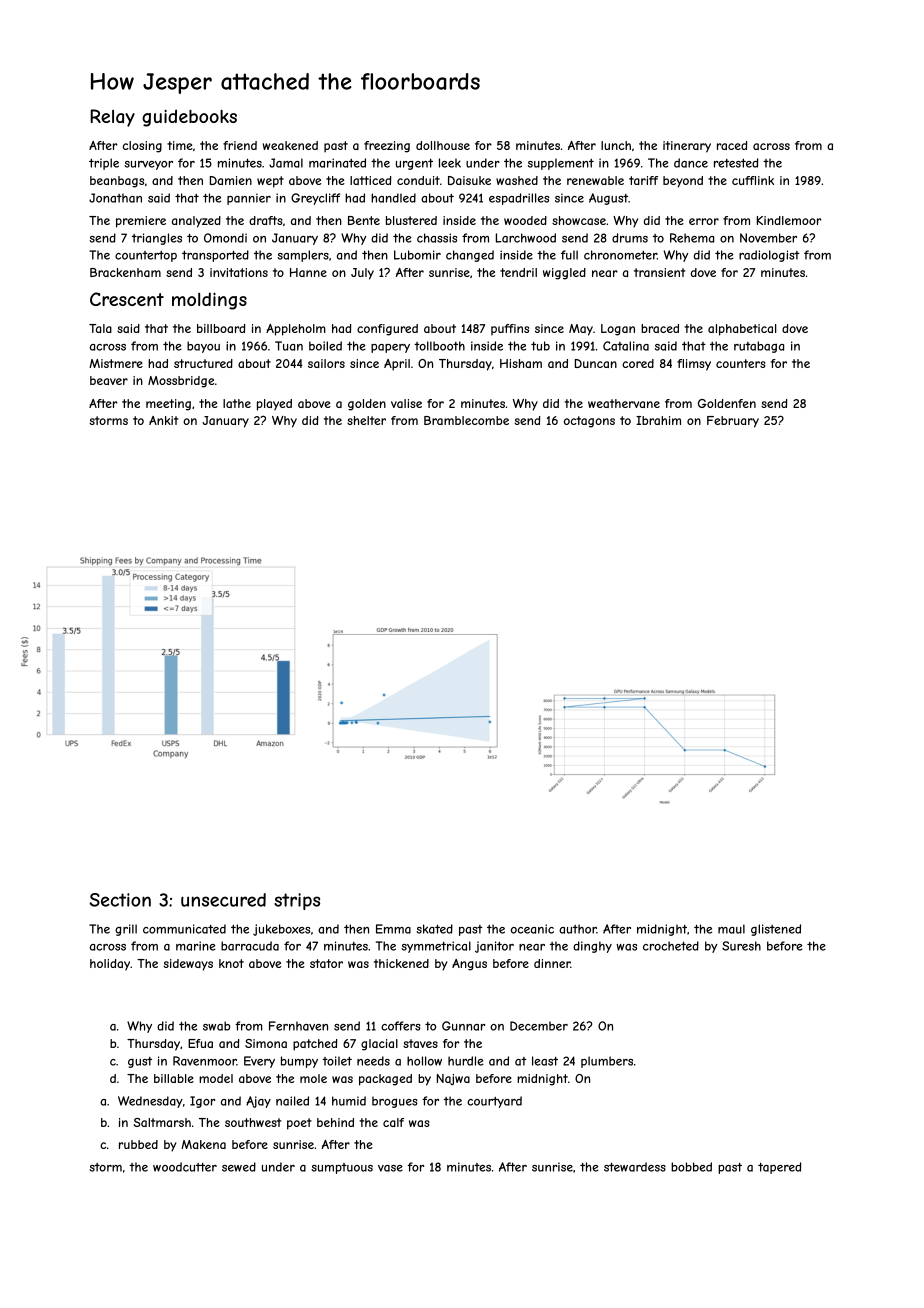  Describe the element at coordinates (112, 118) in the screenshot. I see `Relay` at that location.
